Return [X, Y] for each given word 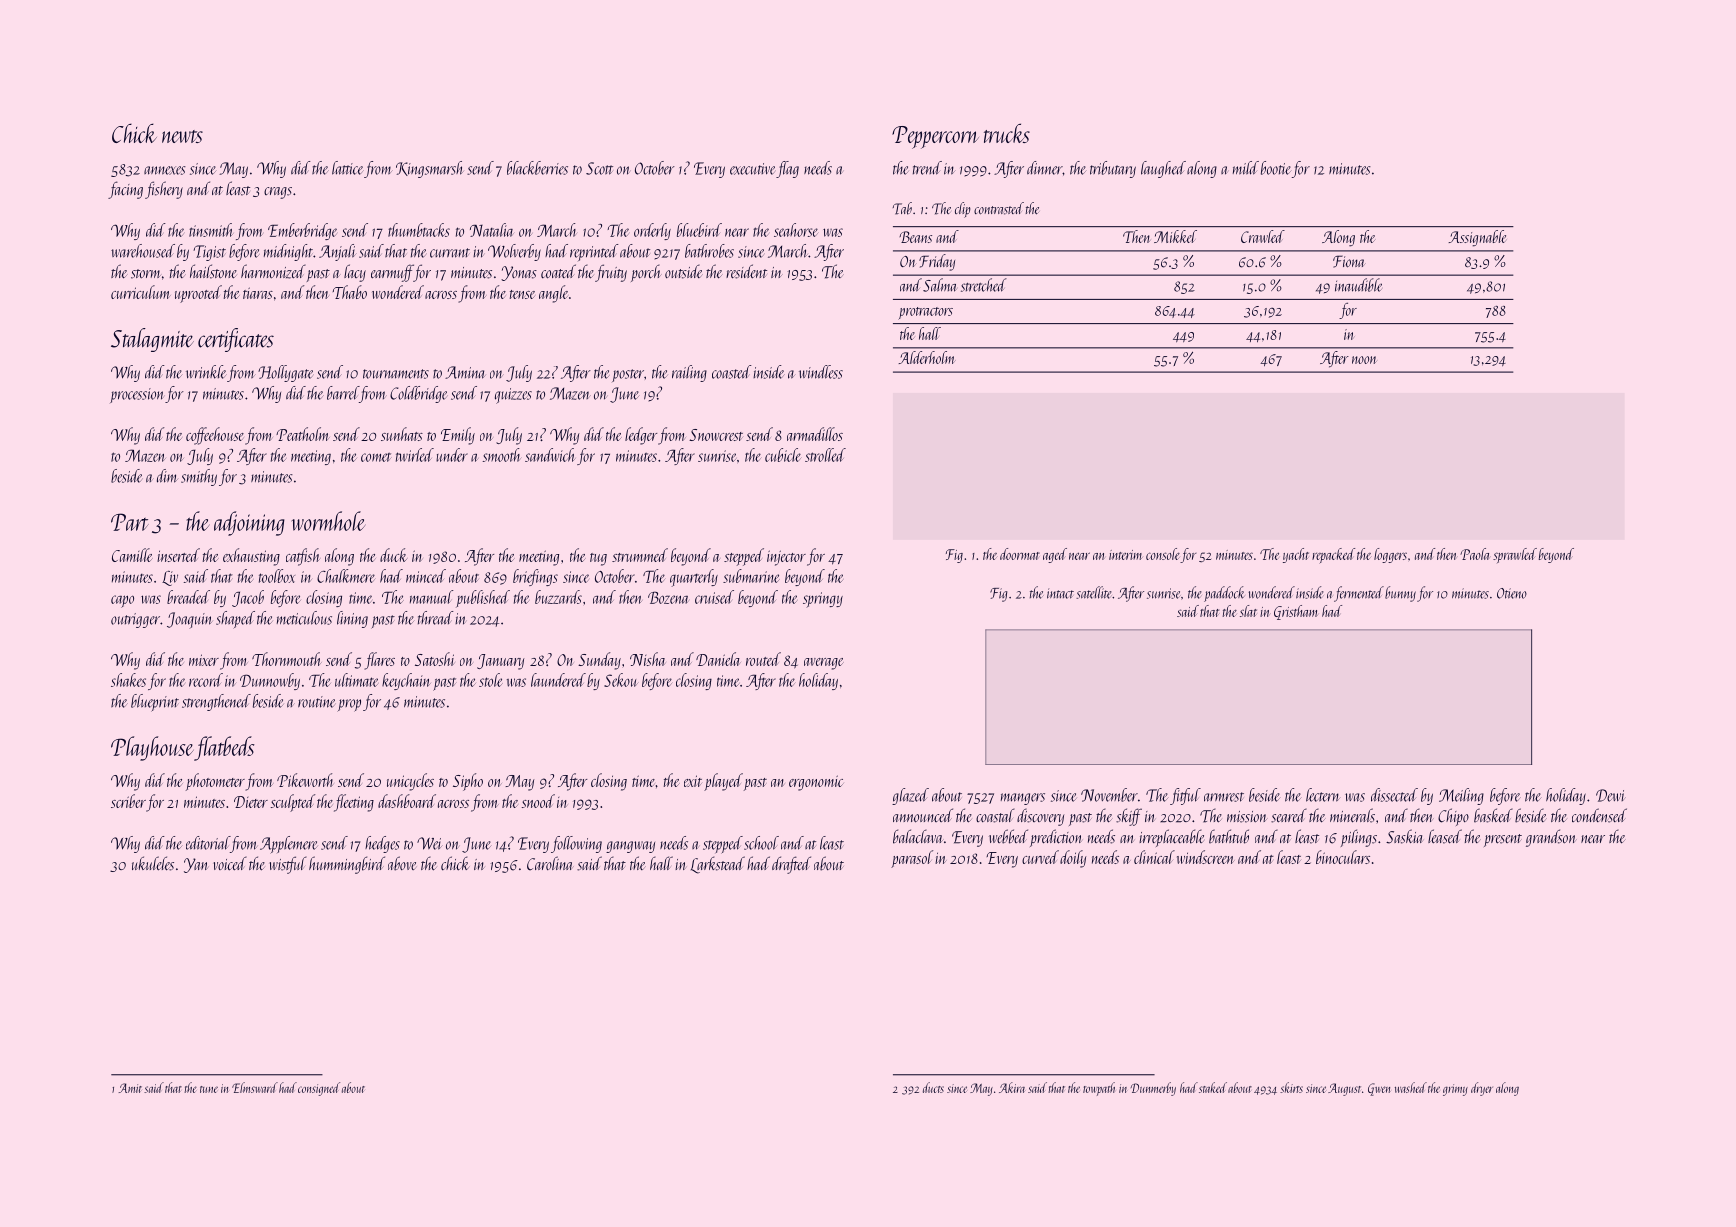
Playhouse [152, 748]
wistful [288, 865]
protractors [925, 313]
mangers [1023, 799]
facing [125, 190]
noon [1364, 360]
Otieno [1512, 593]
